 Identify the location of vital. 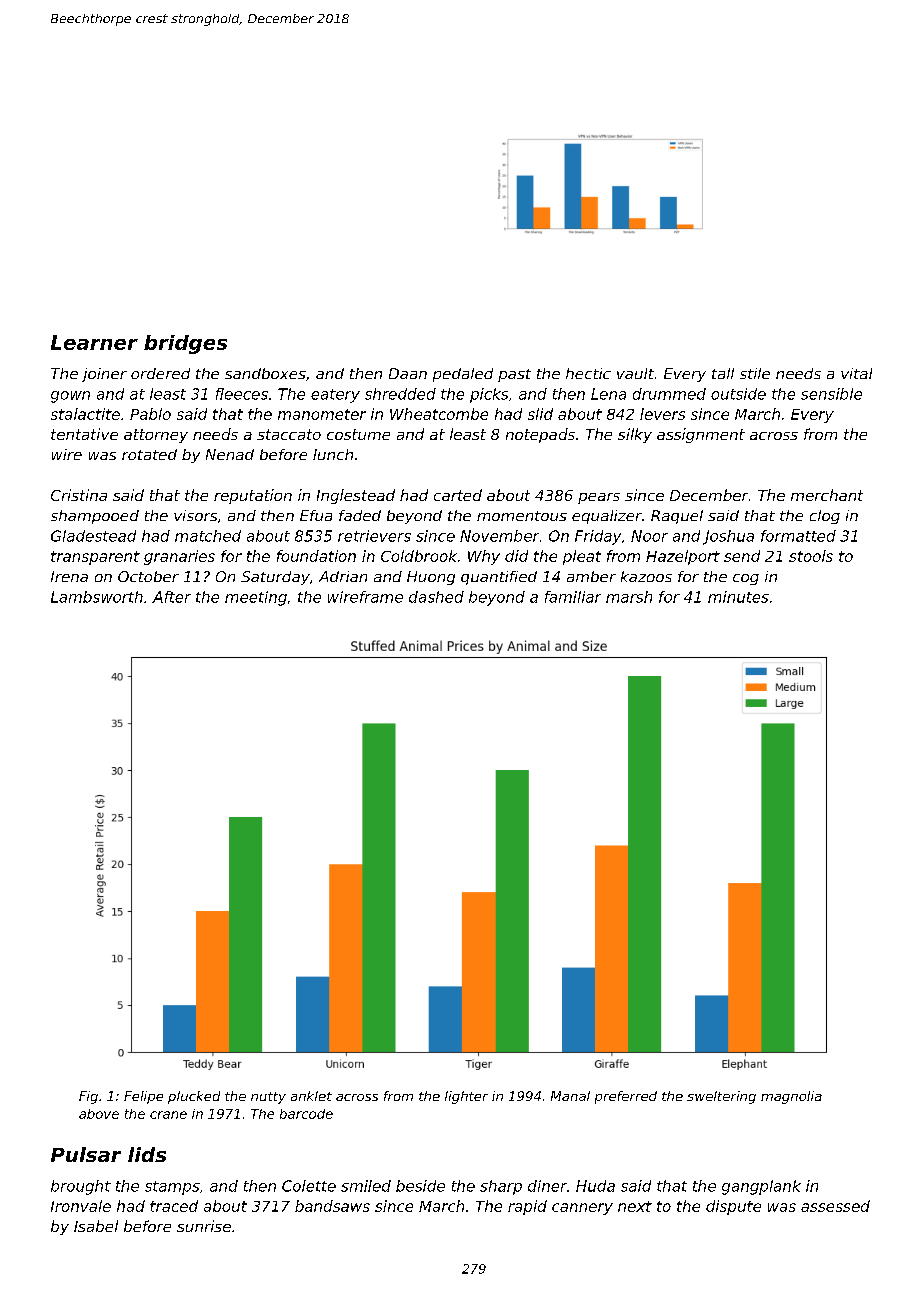
(856, 373).
